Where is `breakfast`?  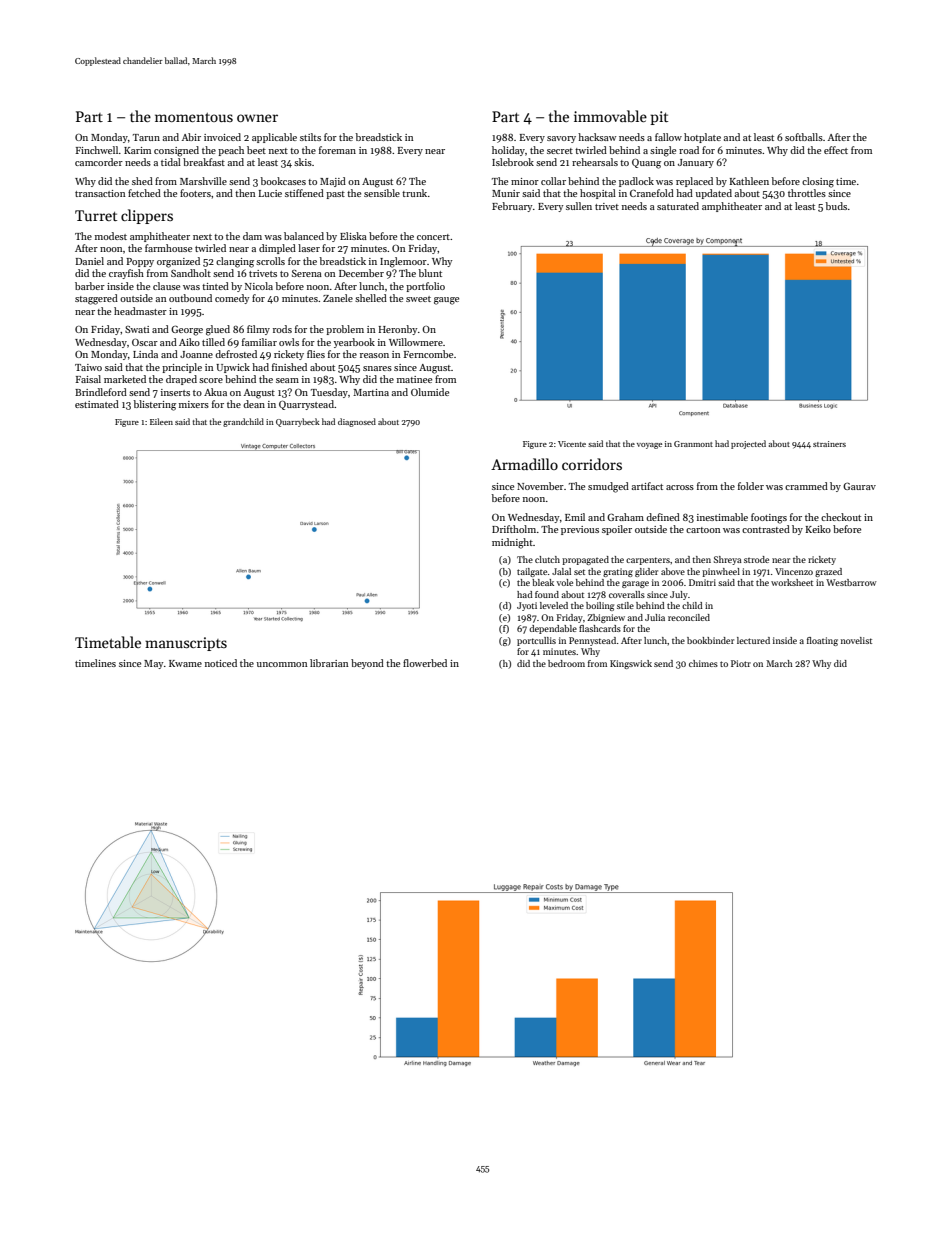 breakfast is located at coordinates (204, 162).
